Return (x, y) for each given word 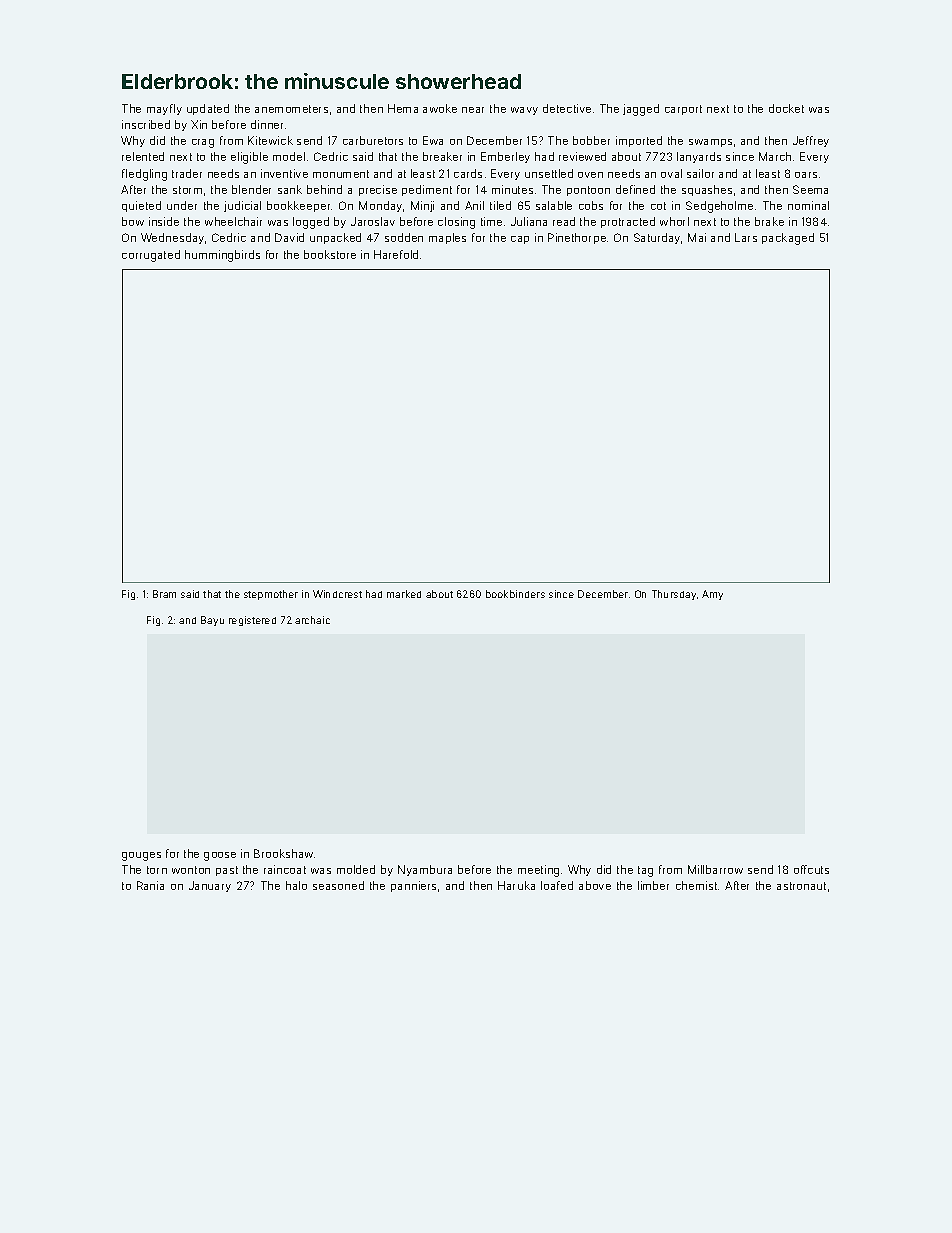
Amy (712, 595)
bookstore (330, 254)
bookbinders (515, 594)
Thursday (674, 595)
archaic (312, 620)
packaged (788, 239)
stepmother (271, 595)
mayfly (164, 109)
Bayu (212, 621)
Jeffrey (811, 141)
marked (404, 594)
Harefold (396, 254)
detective (567, 108)
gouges (141, 856)
